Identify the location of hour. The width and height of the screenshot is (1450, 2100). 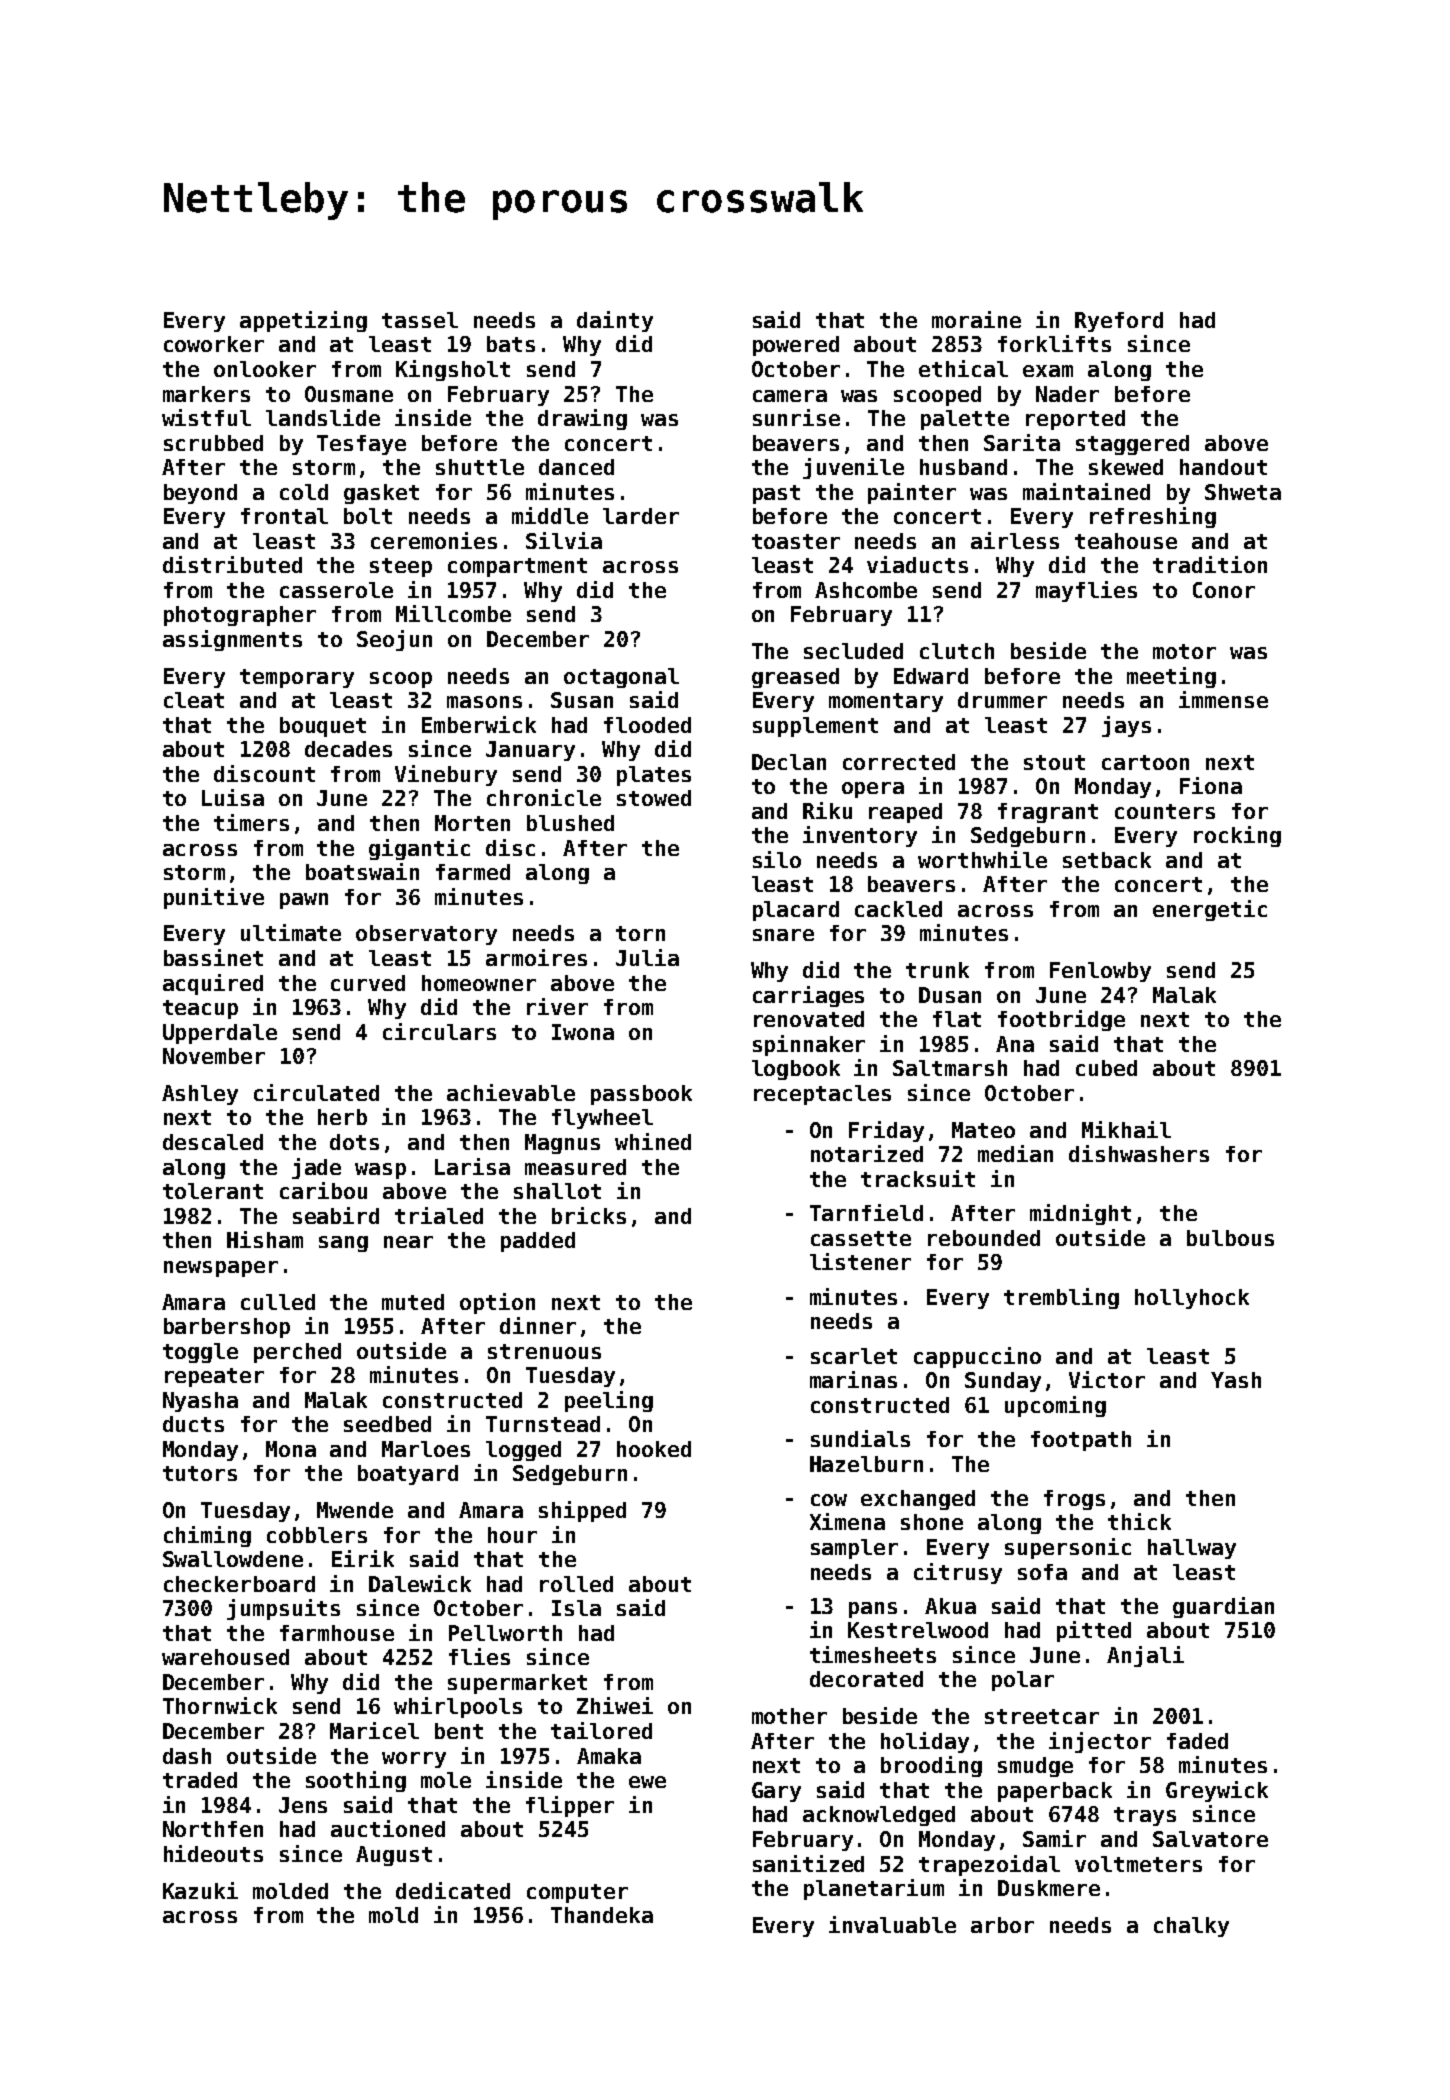
(512, 1535).
